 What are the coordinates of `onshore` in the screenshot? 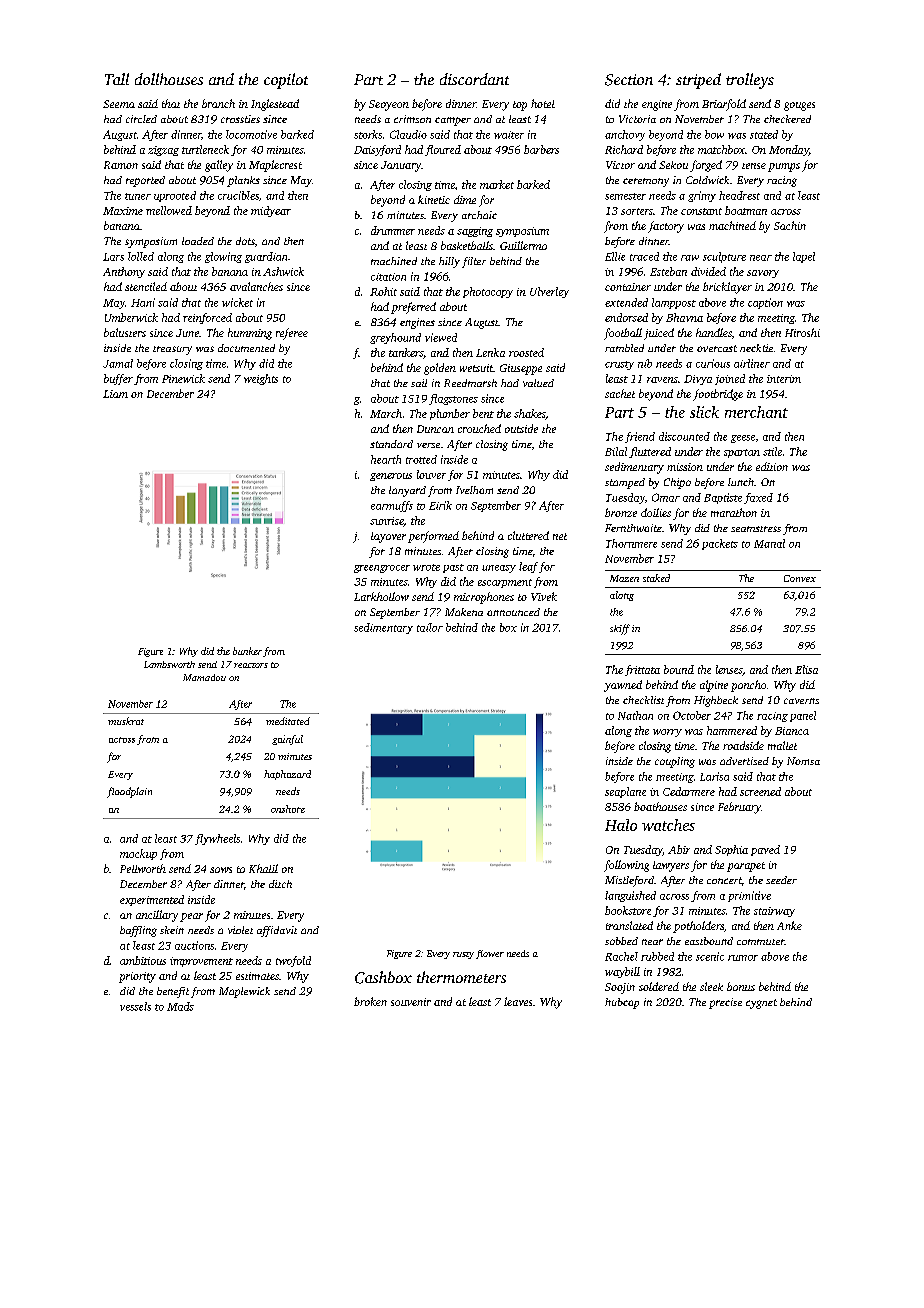 It's located at (288, 809).
